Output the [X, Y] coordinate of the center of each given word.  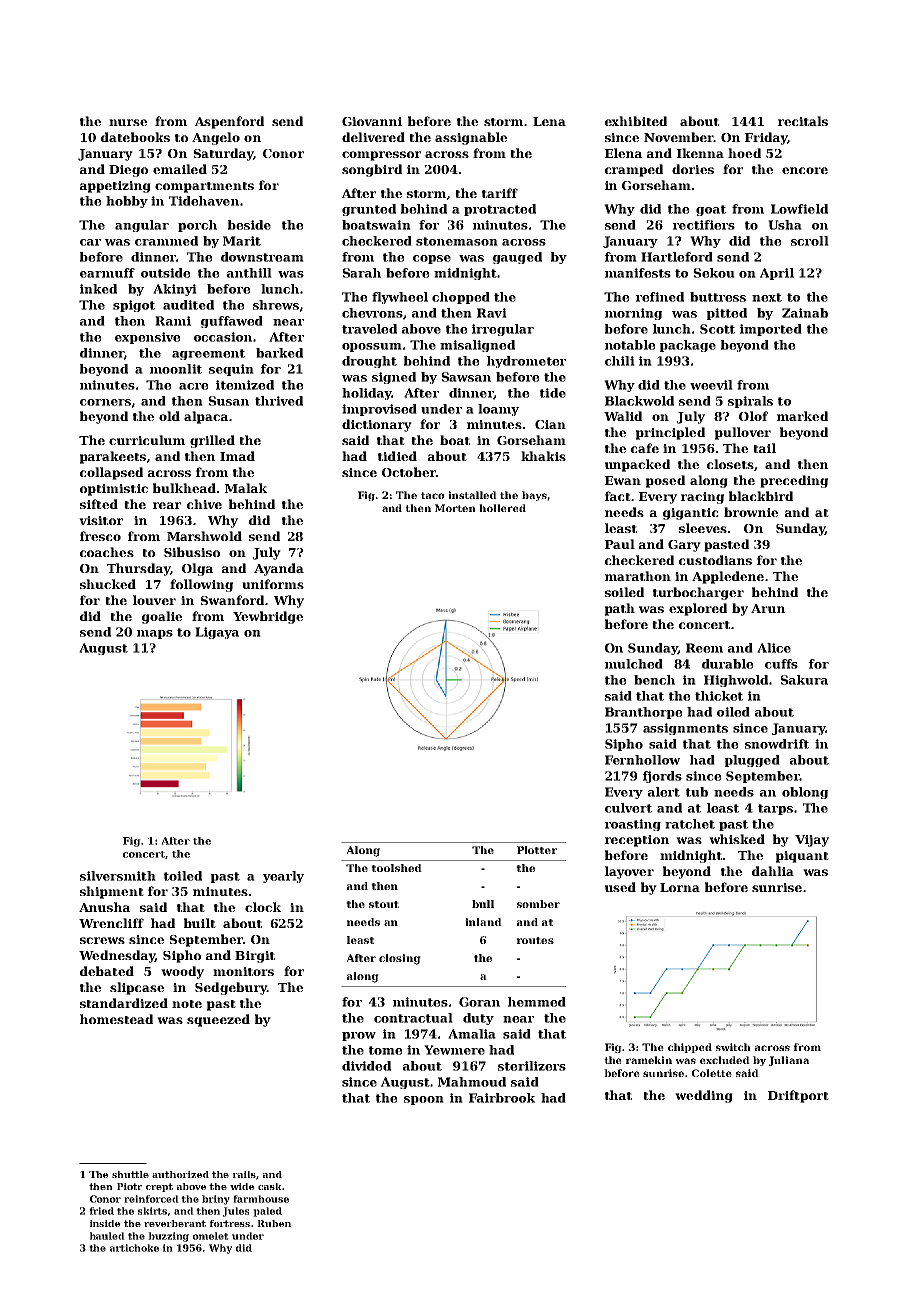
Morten [455, 508]
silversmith [118, 876]
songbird [372, 170]
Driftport [798, 1096]
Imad [237, 456]
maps [155, 634]
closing [400, 959]
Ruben [274, 1223]
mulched [634, 664]
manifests [638, 273]
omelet [211, 1236]
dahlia [773, 871]
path [620, 609]
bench [654, 680]
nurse [128, 122]
